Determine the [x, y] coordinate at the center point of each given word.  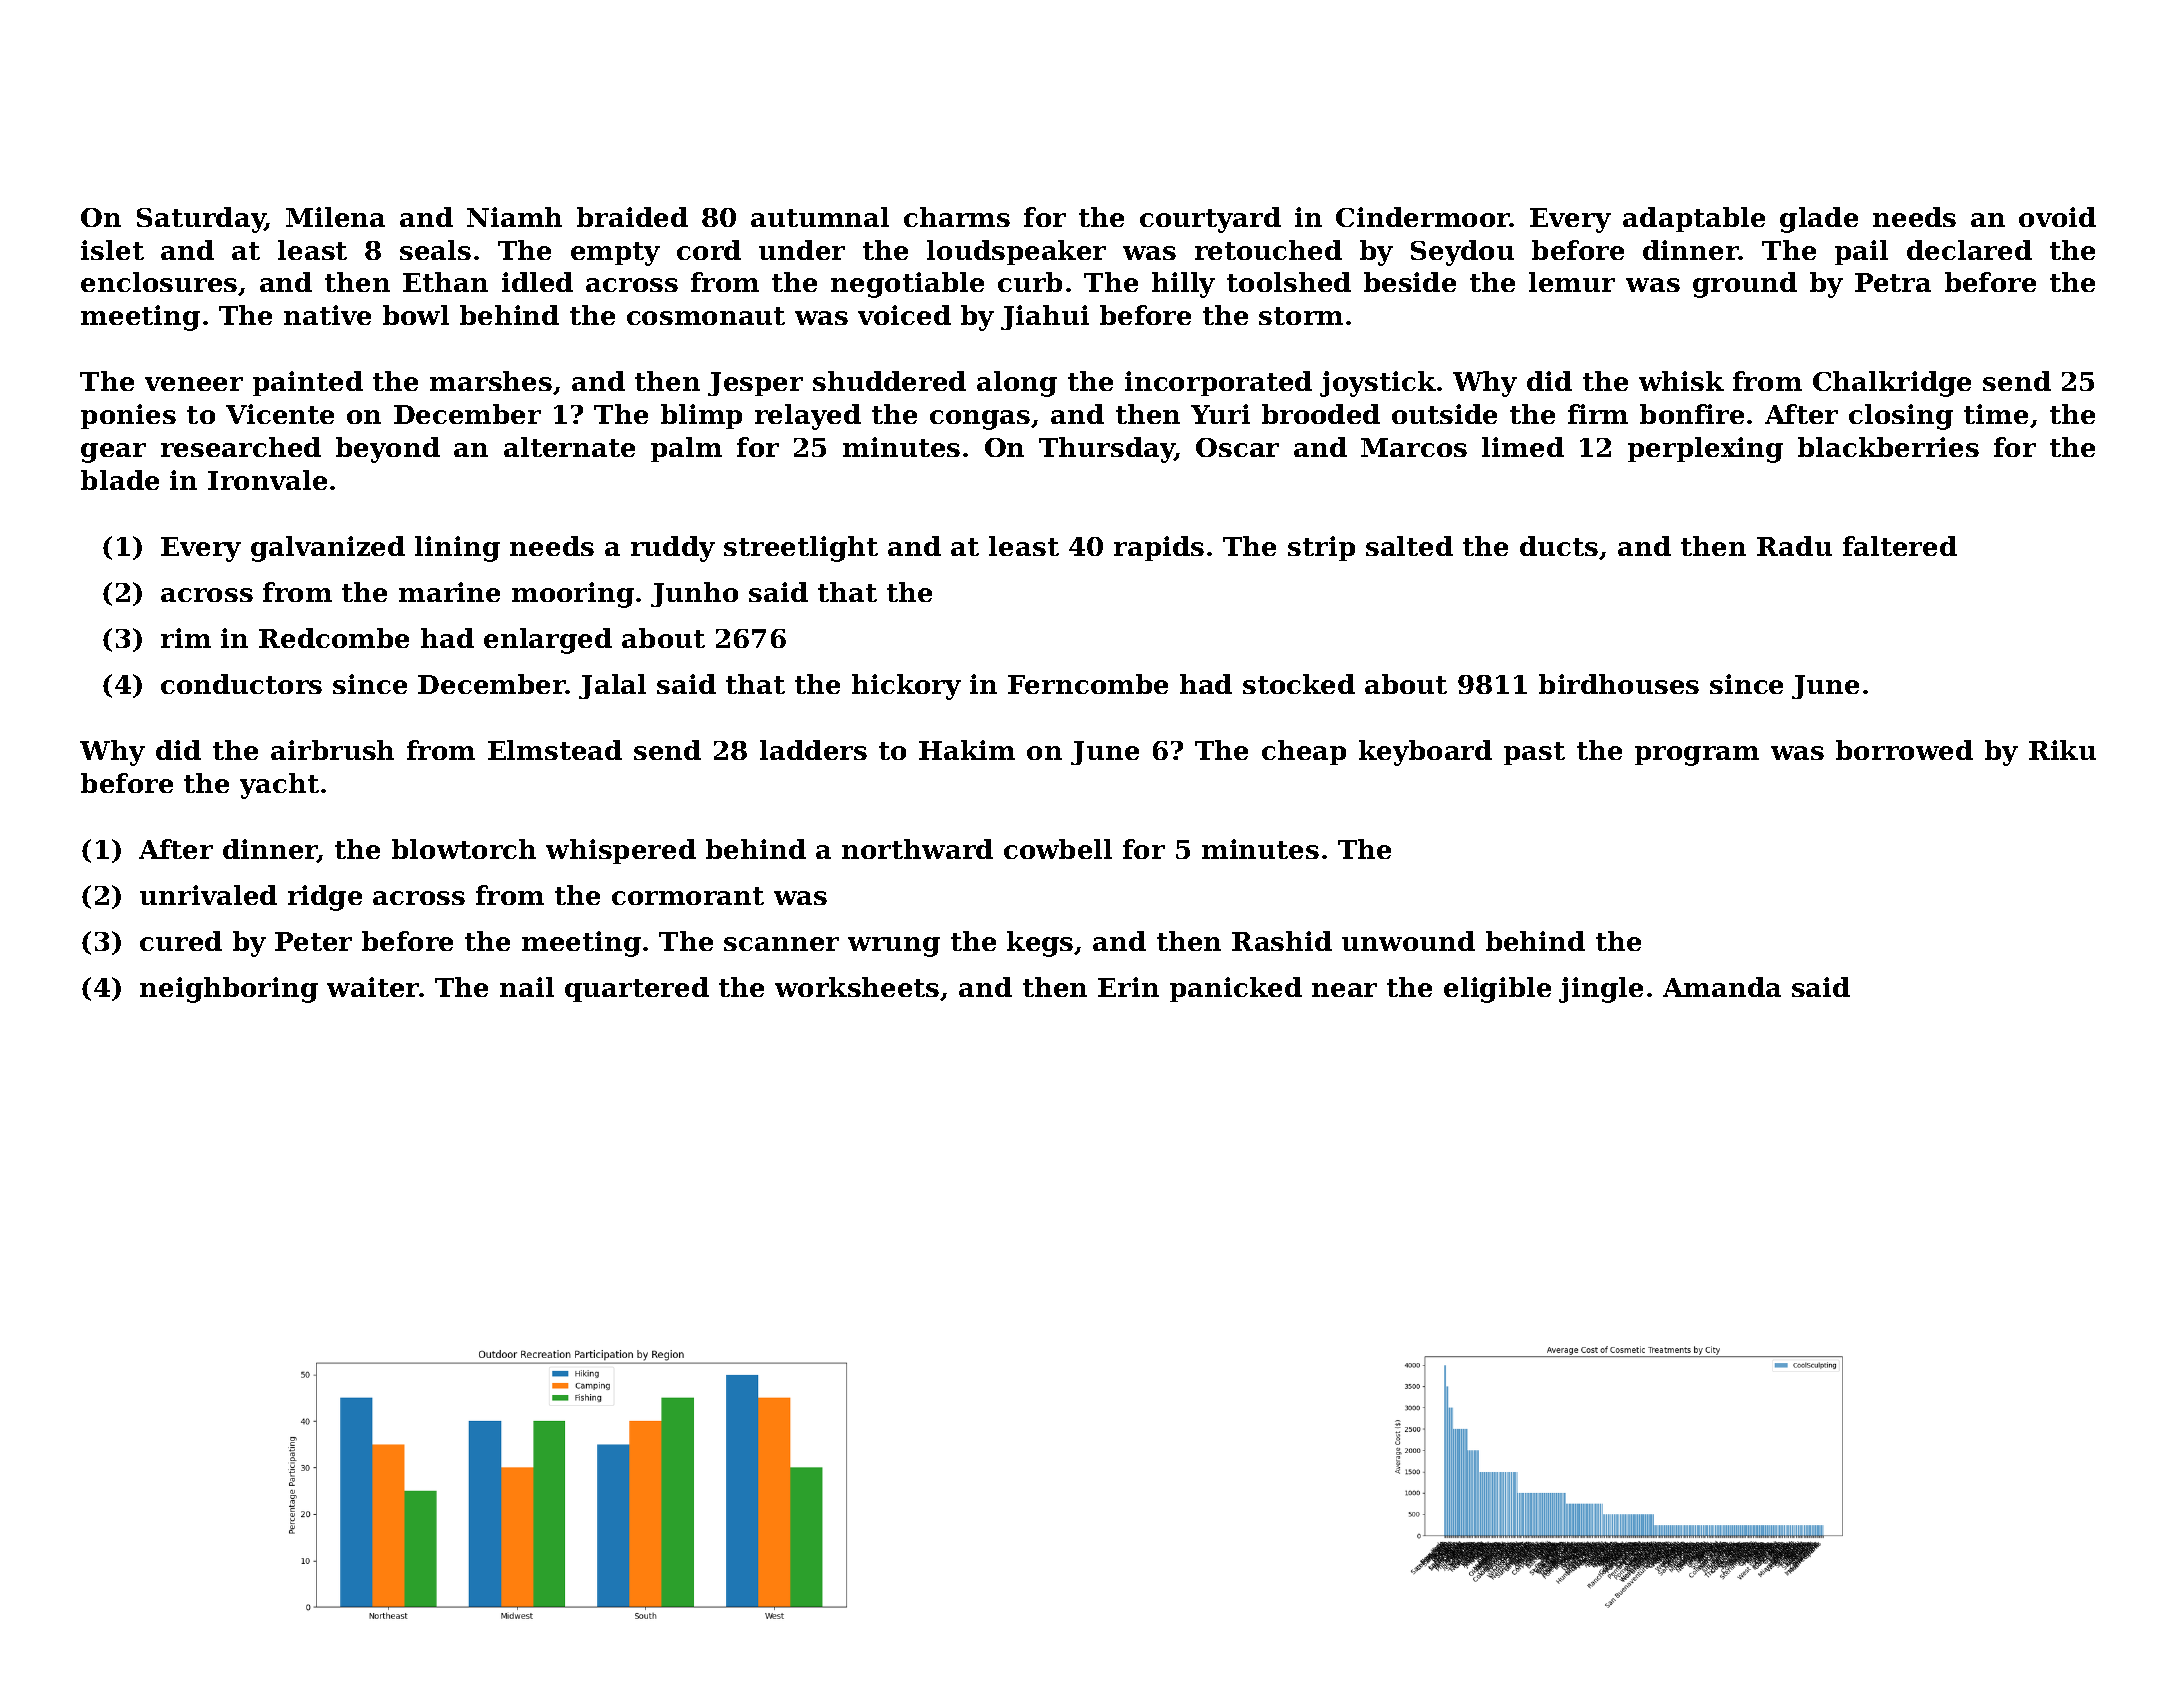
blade [120, 480]
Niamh [514, 217]
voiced [904, 315]
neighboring [229, 990]
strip [1321, 548]
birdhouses [1619, 684]
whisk [1681, 381]
